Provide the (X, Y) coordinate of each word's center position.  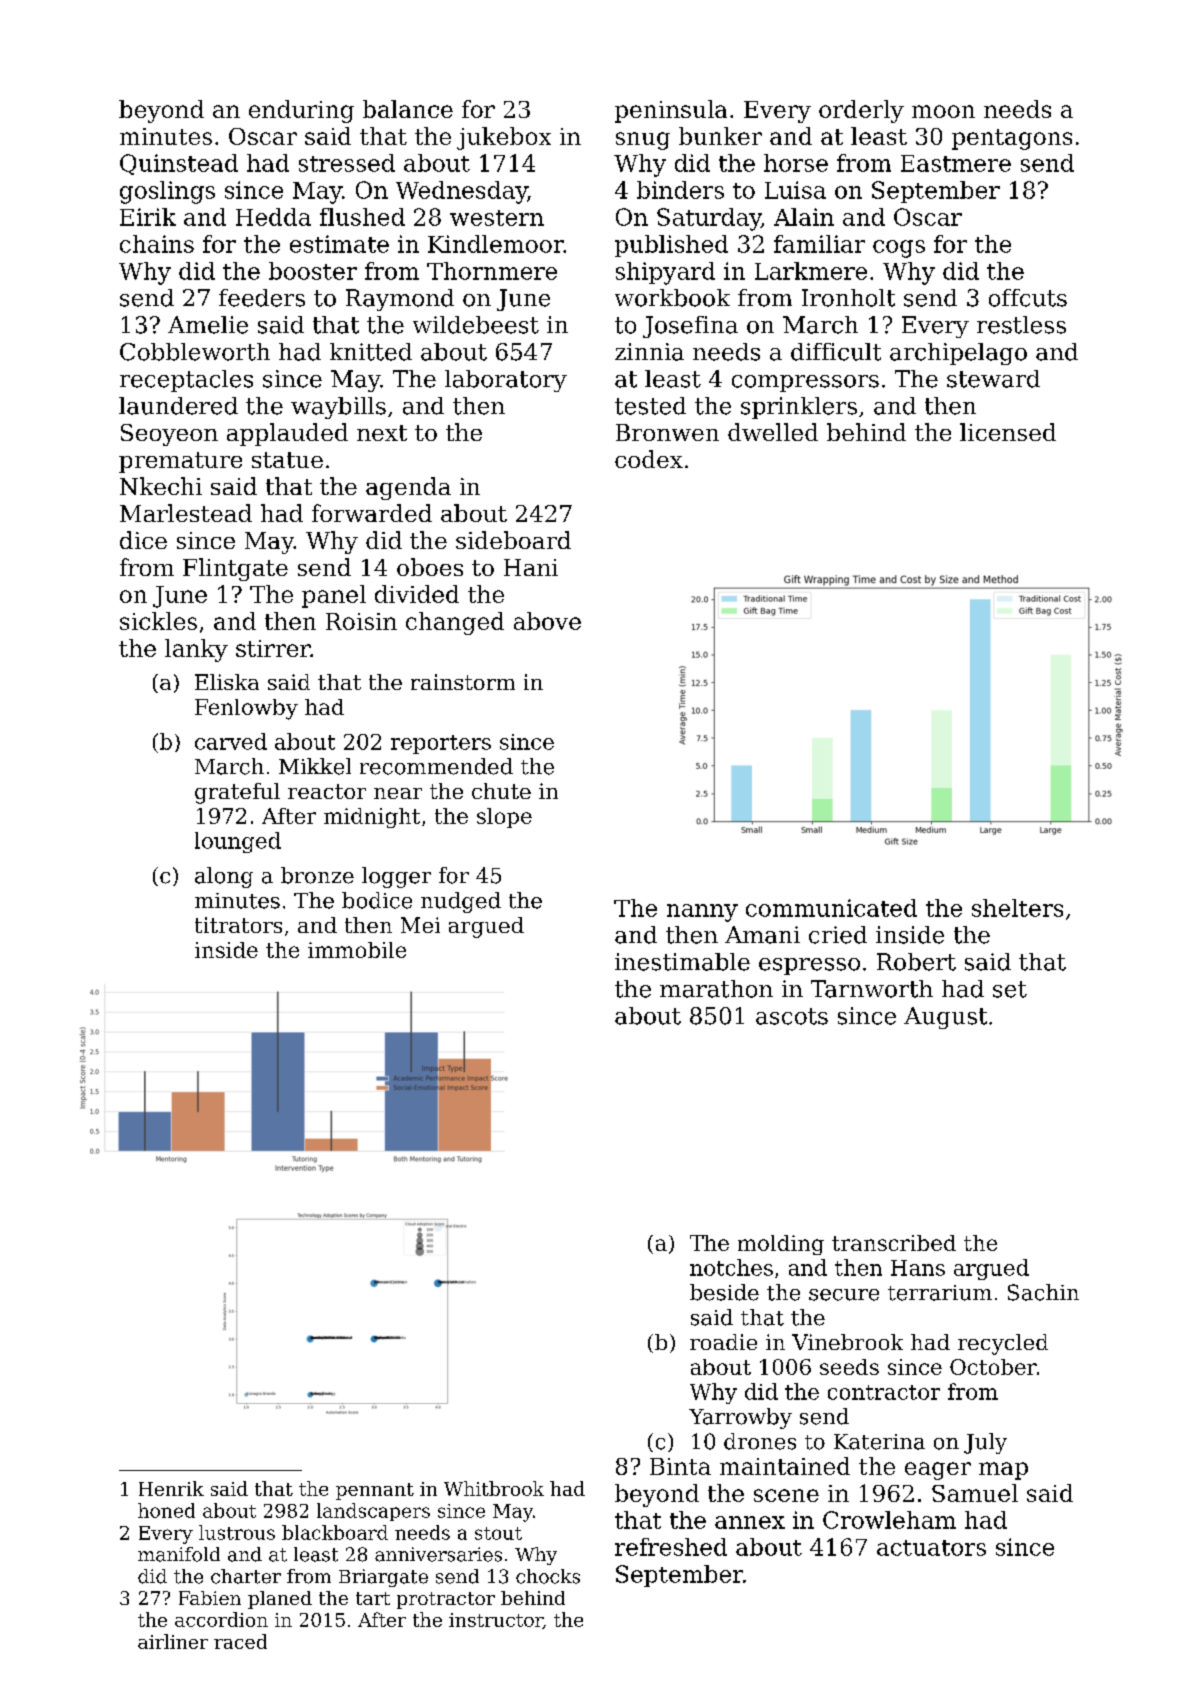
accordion (221, 1619)
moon (943, 111)
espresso (809, 966)
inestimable (682, 962)
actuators (931, 1548)
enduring (301, 111)
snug (643, 141)
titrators (238, 925)
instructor (496, 1621)
